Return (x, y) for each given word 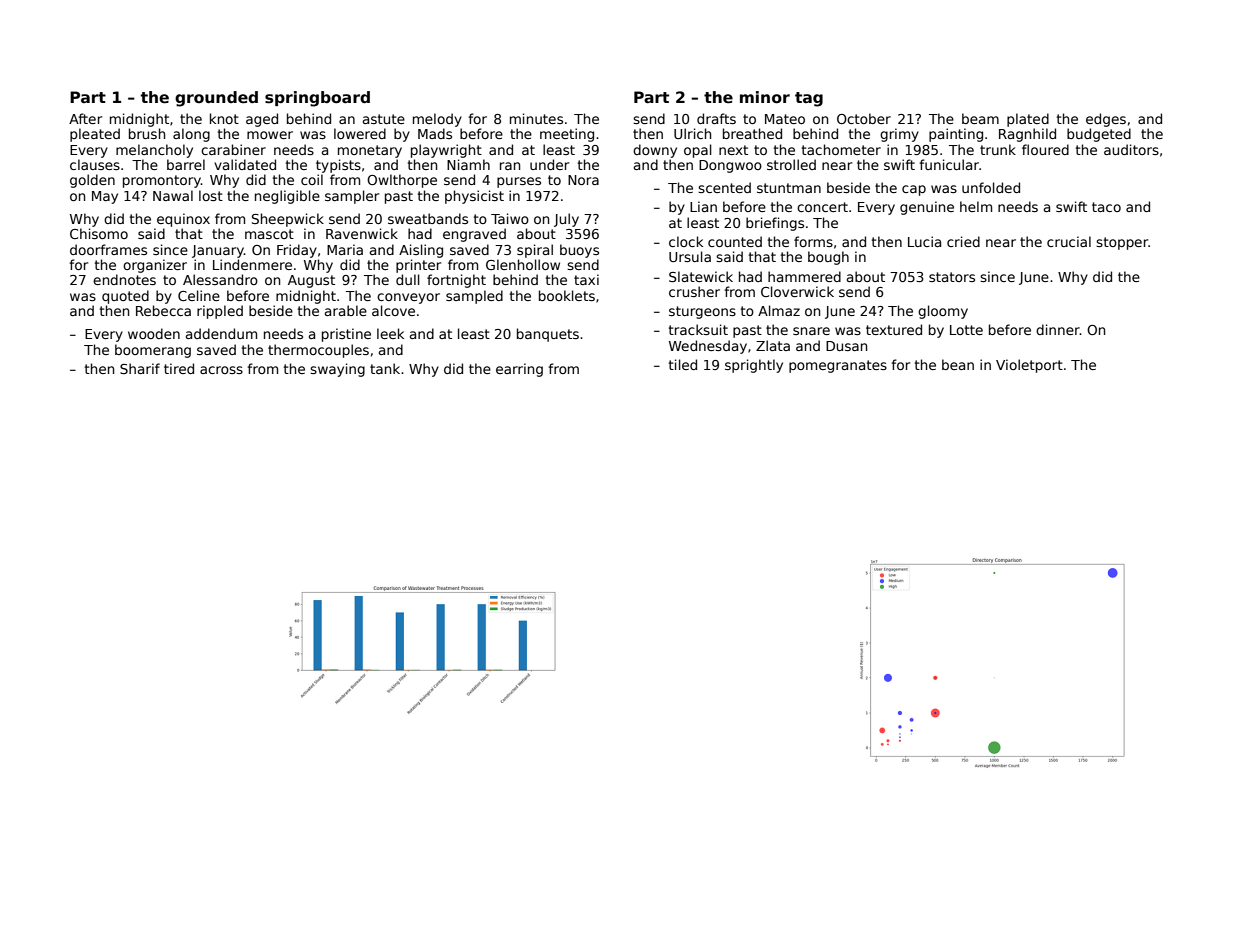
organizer (155, 266)
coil (312, 179)
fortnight (456, 281)
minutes (536, 118)
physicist (474, 197)
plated (1028, 120)
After (85, 118)
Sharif (140, 368)
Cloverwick (797, 291)
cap (914, 190)
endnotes (124, 279)
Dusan (846, 346)
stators (952, 277)
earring (519, 370)
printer (418, 266)
